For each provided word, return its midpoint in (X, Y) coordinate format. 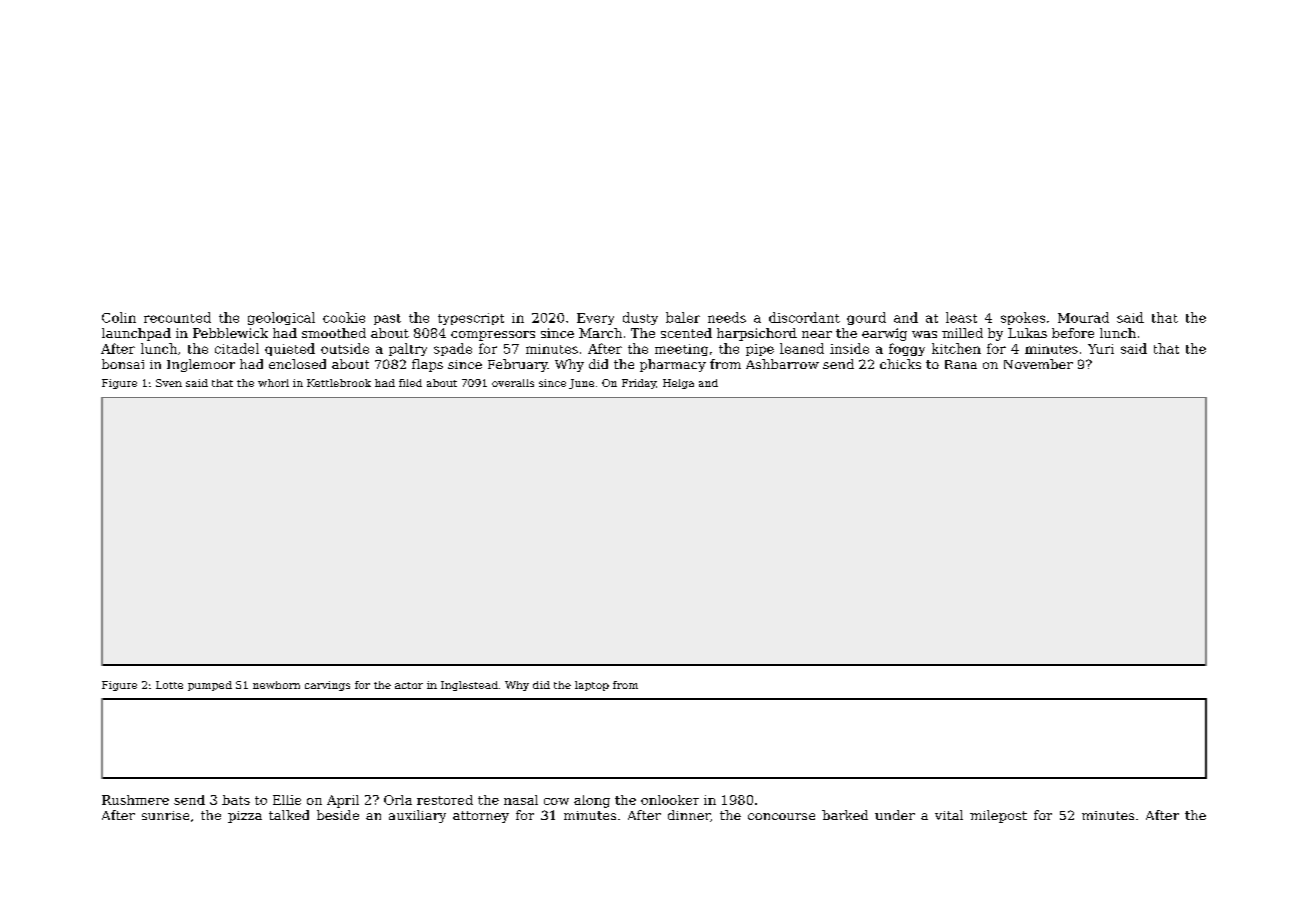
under (895, 815)
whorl (273, 383)
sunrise (165, 815)
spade (453, 349)
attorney (481, 817)
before (1073, 333)
